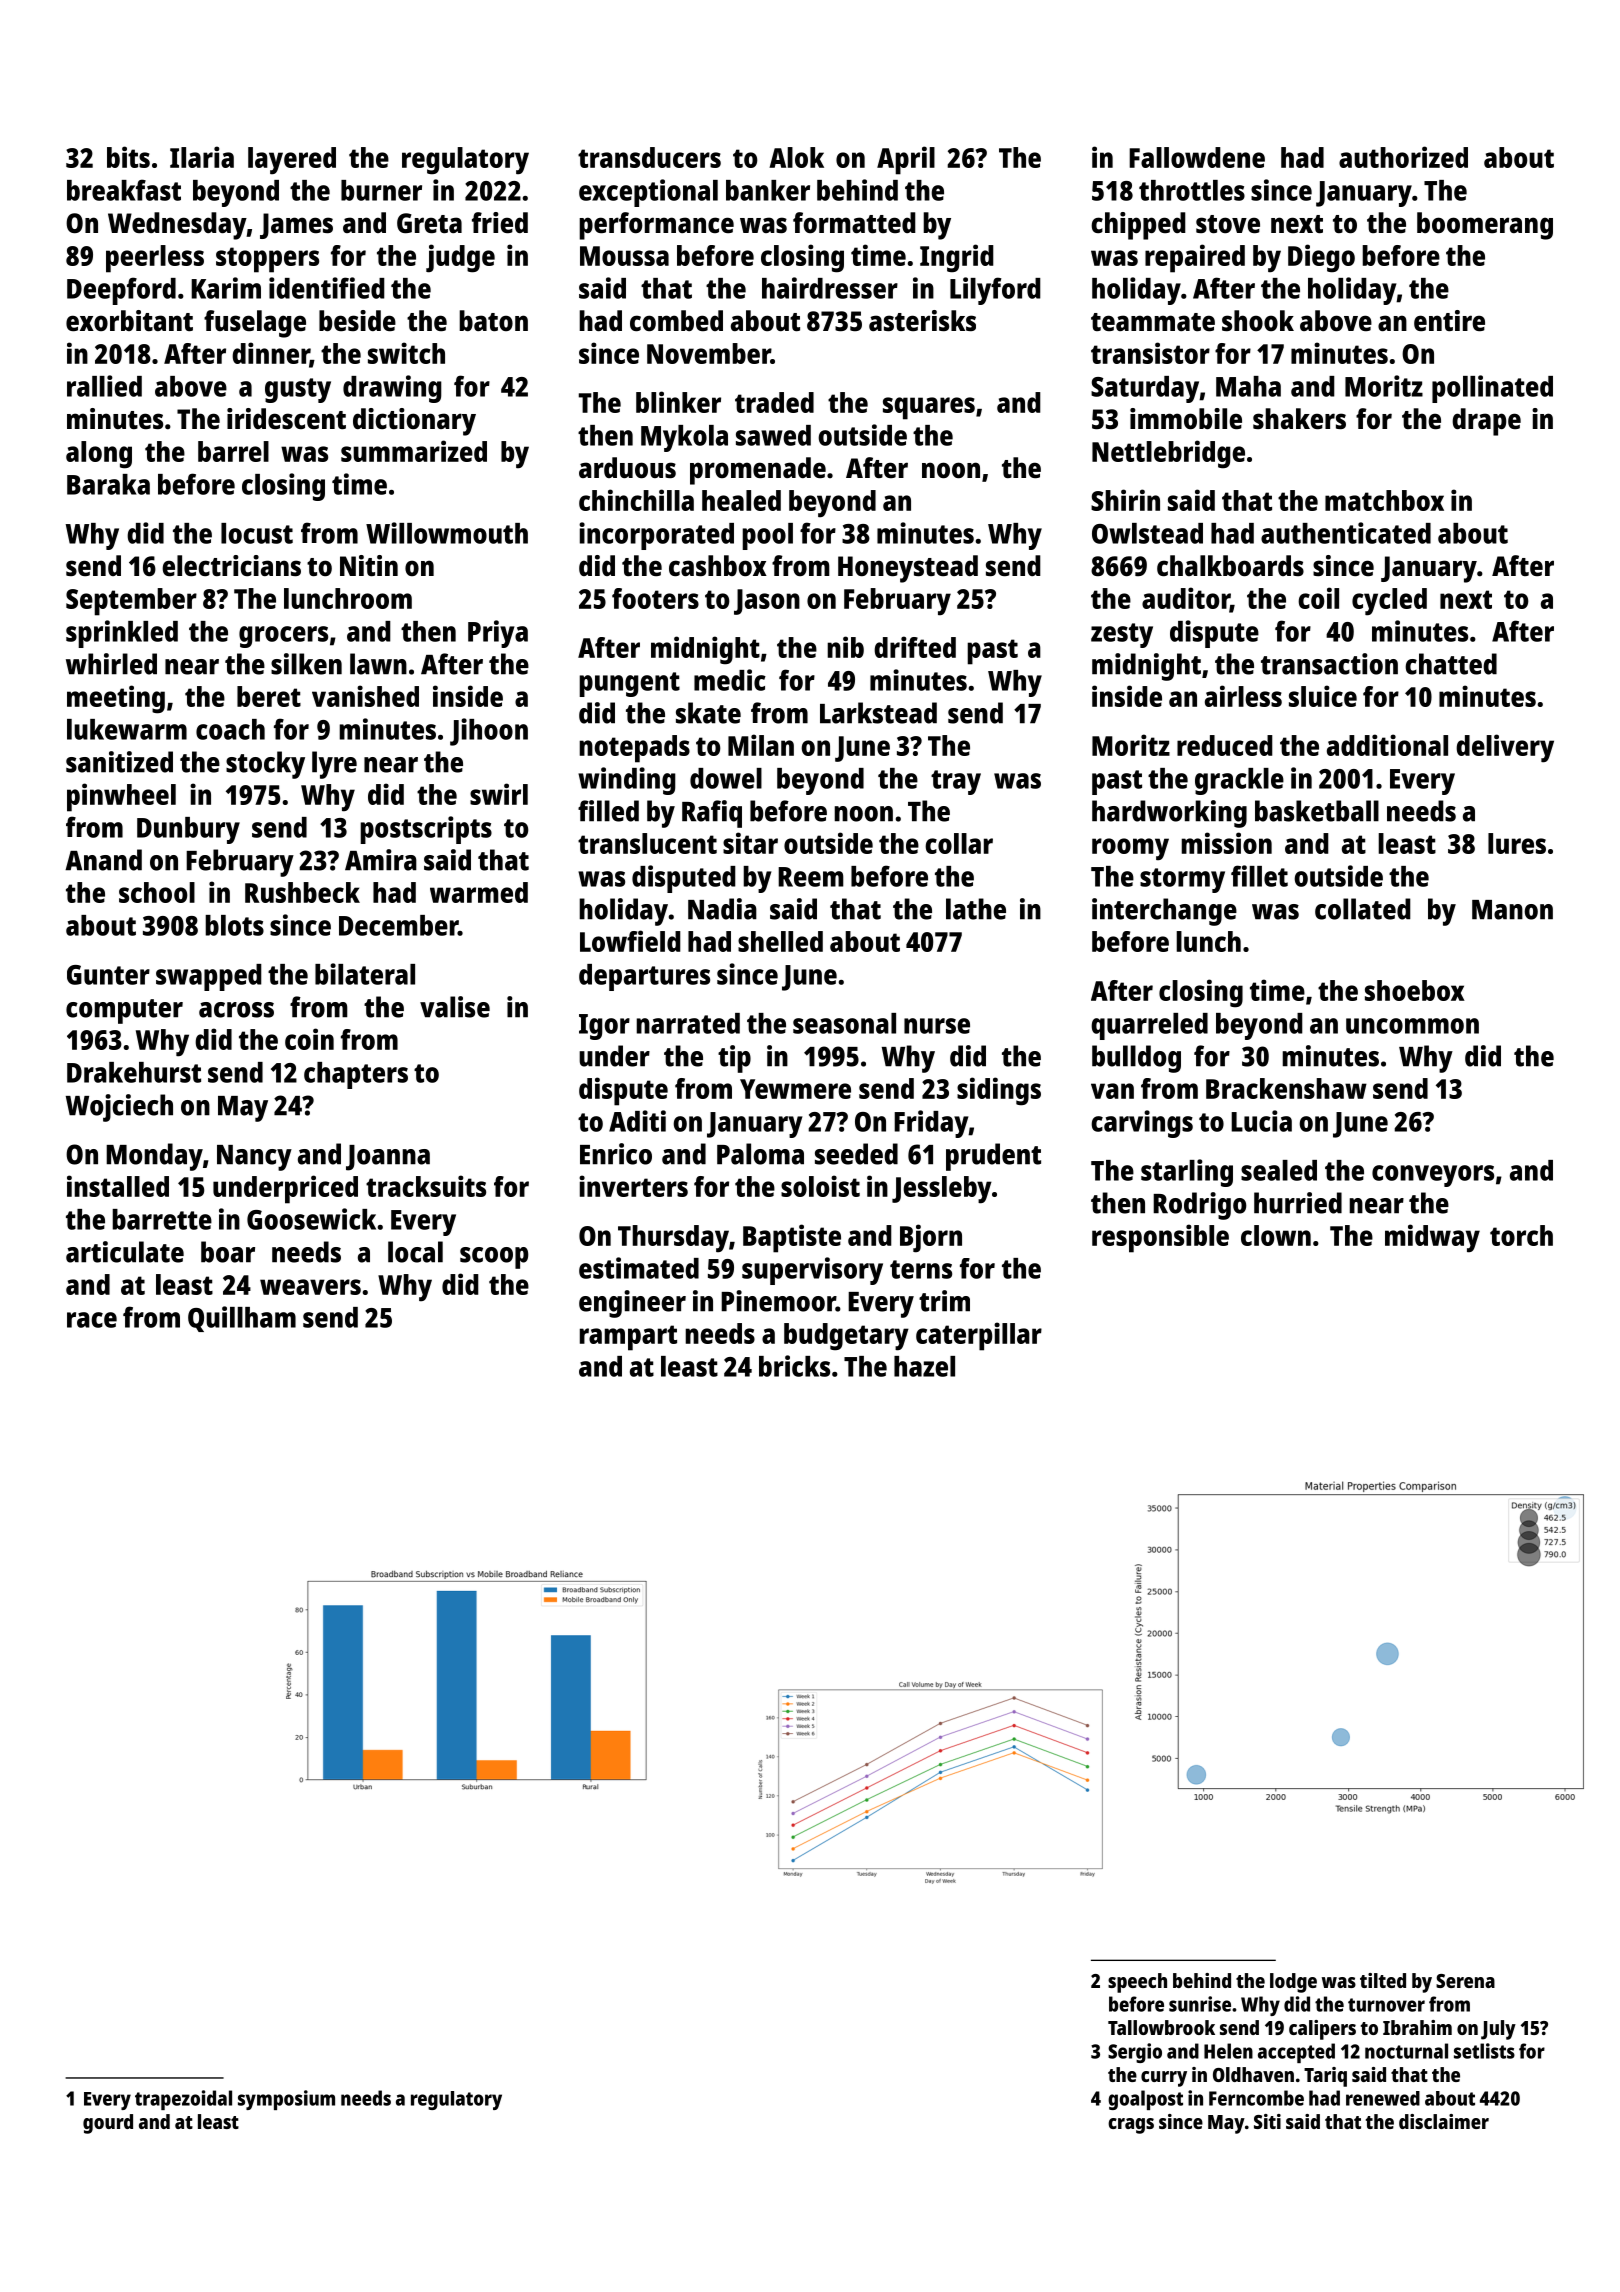 The image size is (1620, 2292). I want to click on Reem, so click(811, 877).
